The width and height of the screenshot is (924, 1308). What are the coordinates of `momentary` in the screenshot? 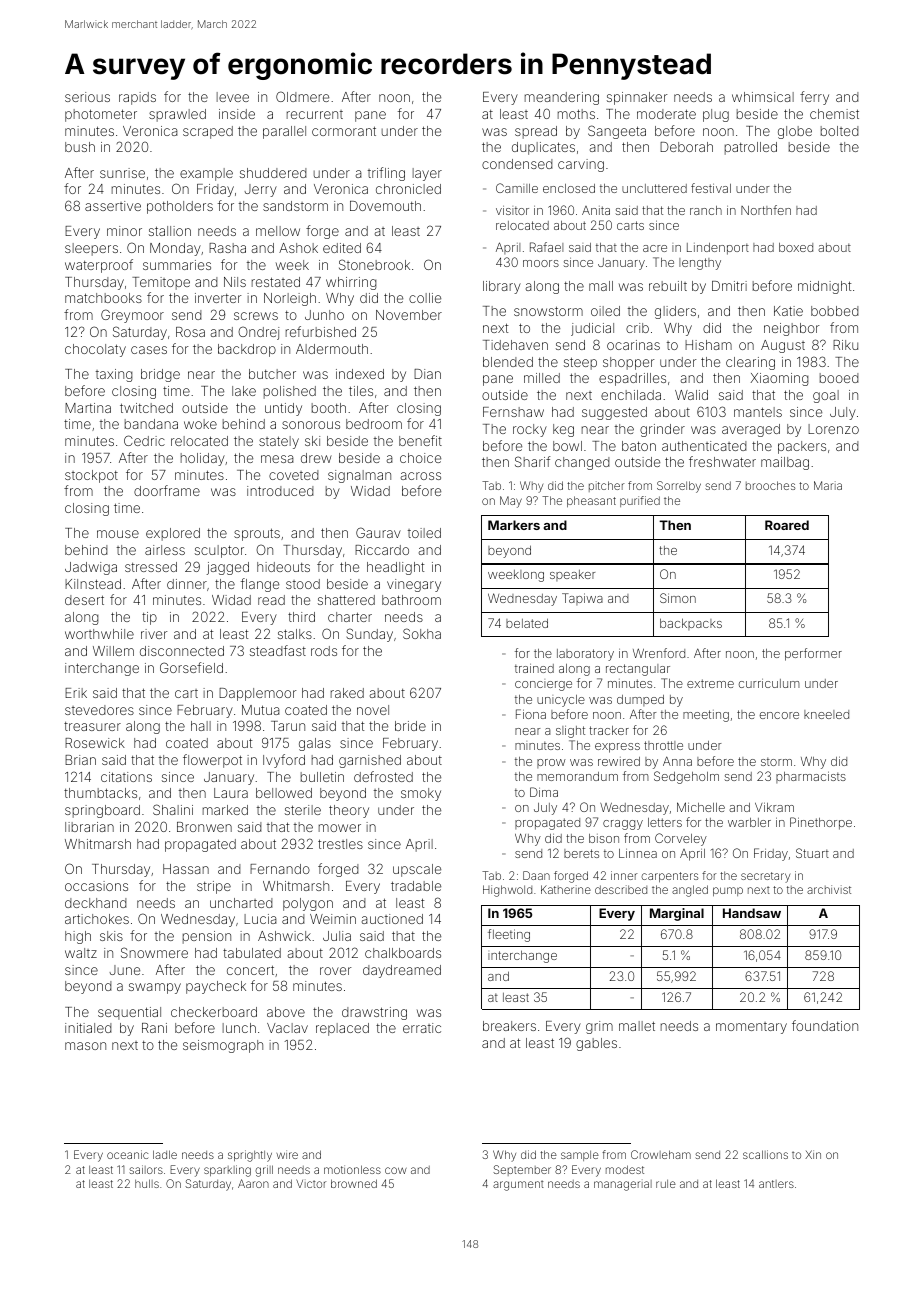 It's located at (751, 1028).
